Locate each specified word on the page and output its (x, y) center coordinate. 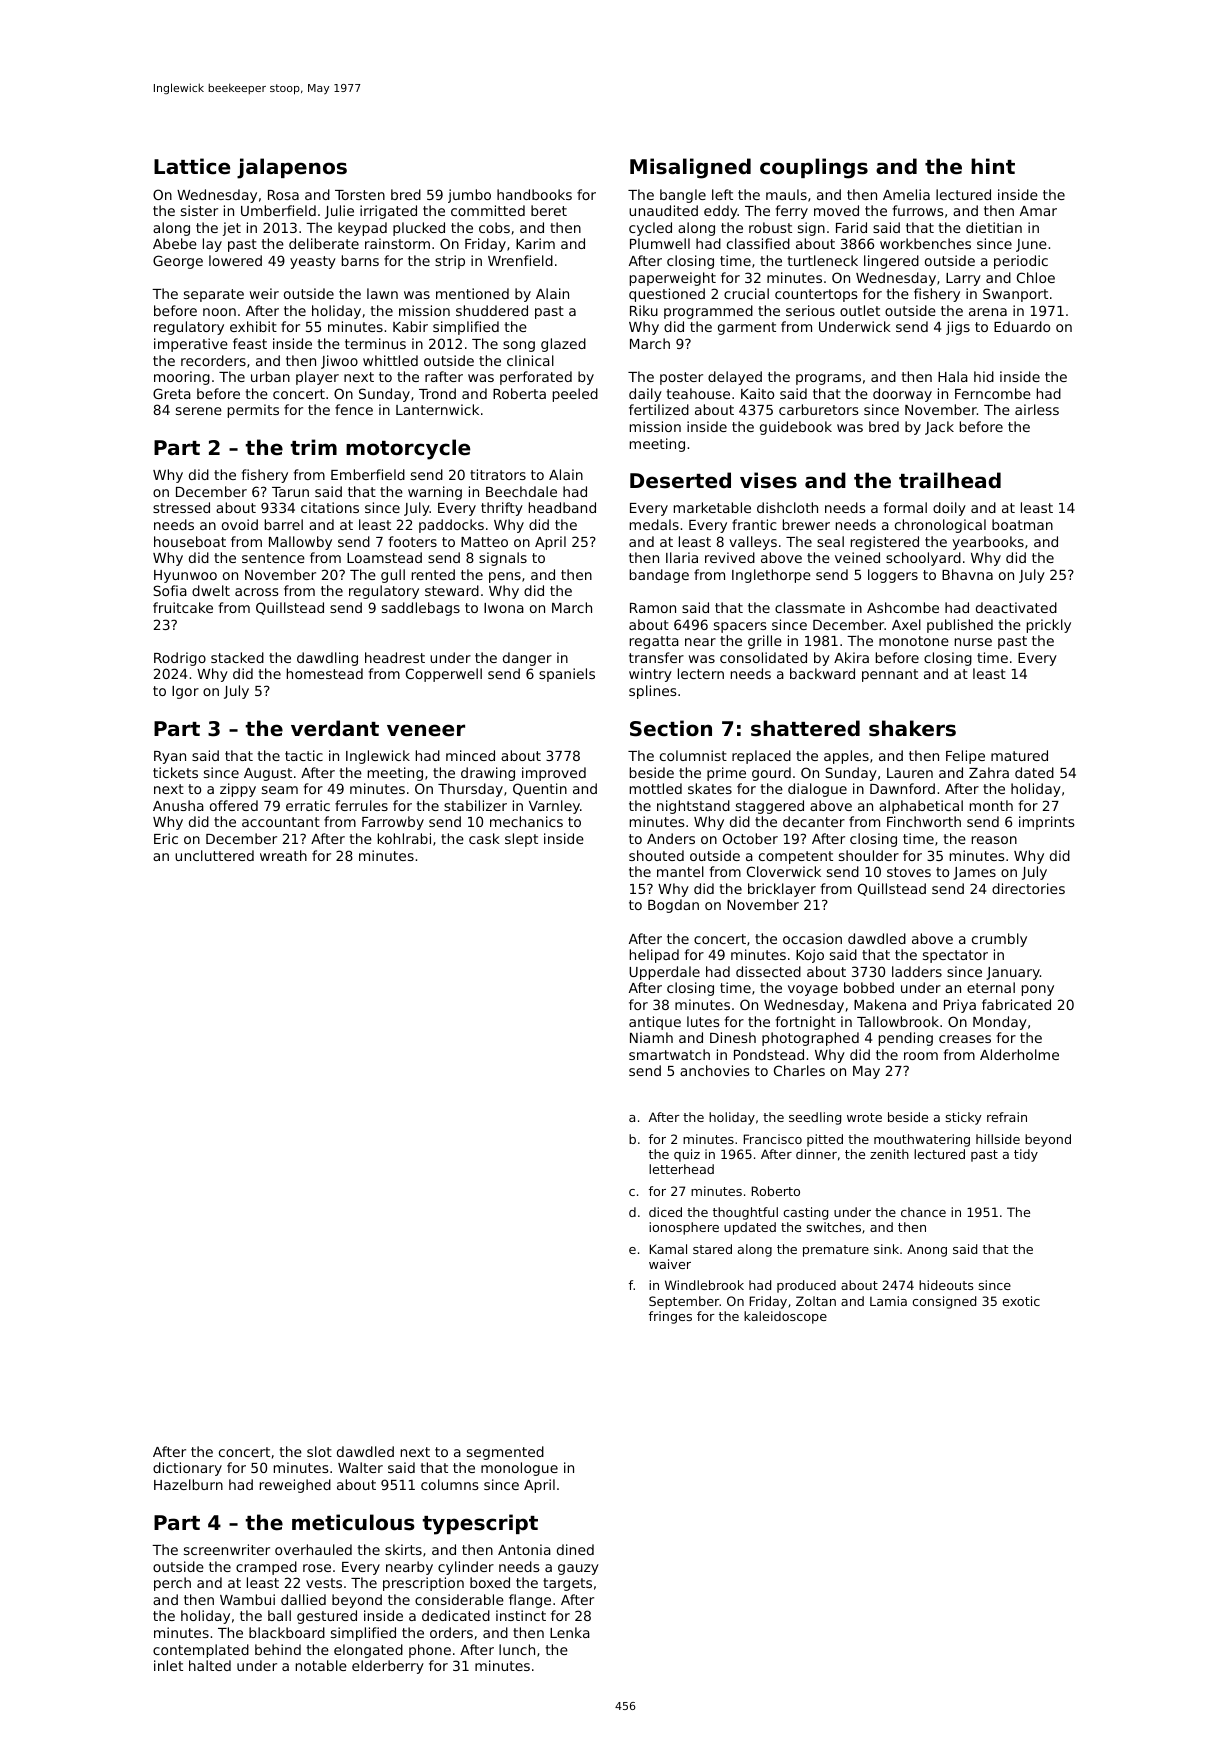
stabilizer (475, 805)
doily (949, 509)
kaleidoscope (785, 1317)
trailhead (950, 480)
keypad (362, 229)
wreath (283, 855)
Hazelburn (188, 1484)
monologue (519, 1469)
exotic (1021, 1301)
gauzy (578, 1569)
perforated (536, 378)
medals (654, 524)
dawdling (327, 659)
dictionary (187, 1469)
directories (1028, 888)
